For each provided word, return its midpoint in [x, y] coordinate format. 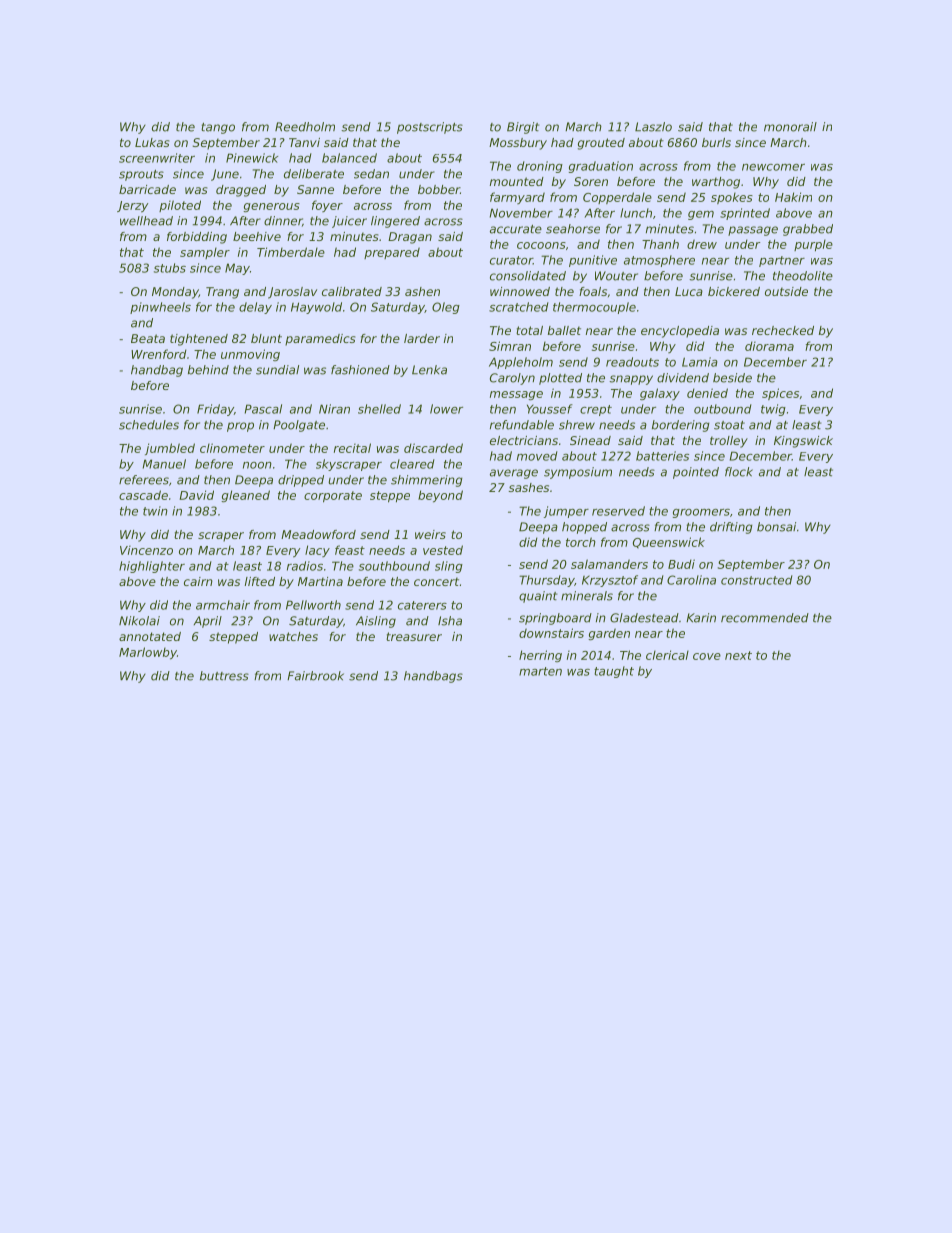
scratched [519, 307]
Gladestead [644, 618]
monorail [790, 127]
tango [218, 128]
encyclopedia [680, 332]
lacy [317, 551]
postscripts [430, 128]
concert [436, 581]
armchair [223, 605]
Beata [148, 338]
